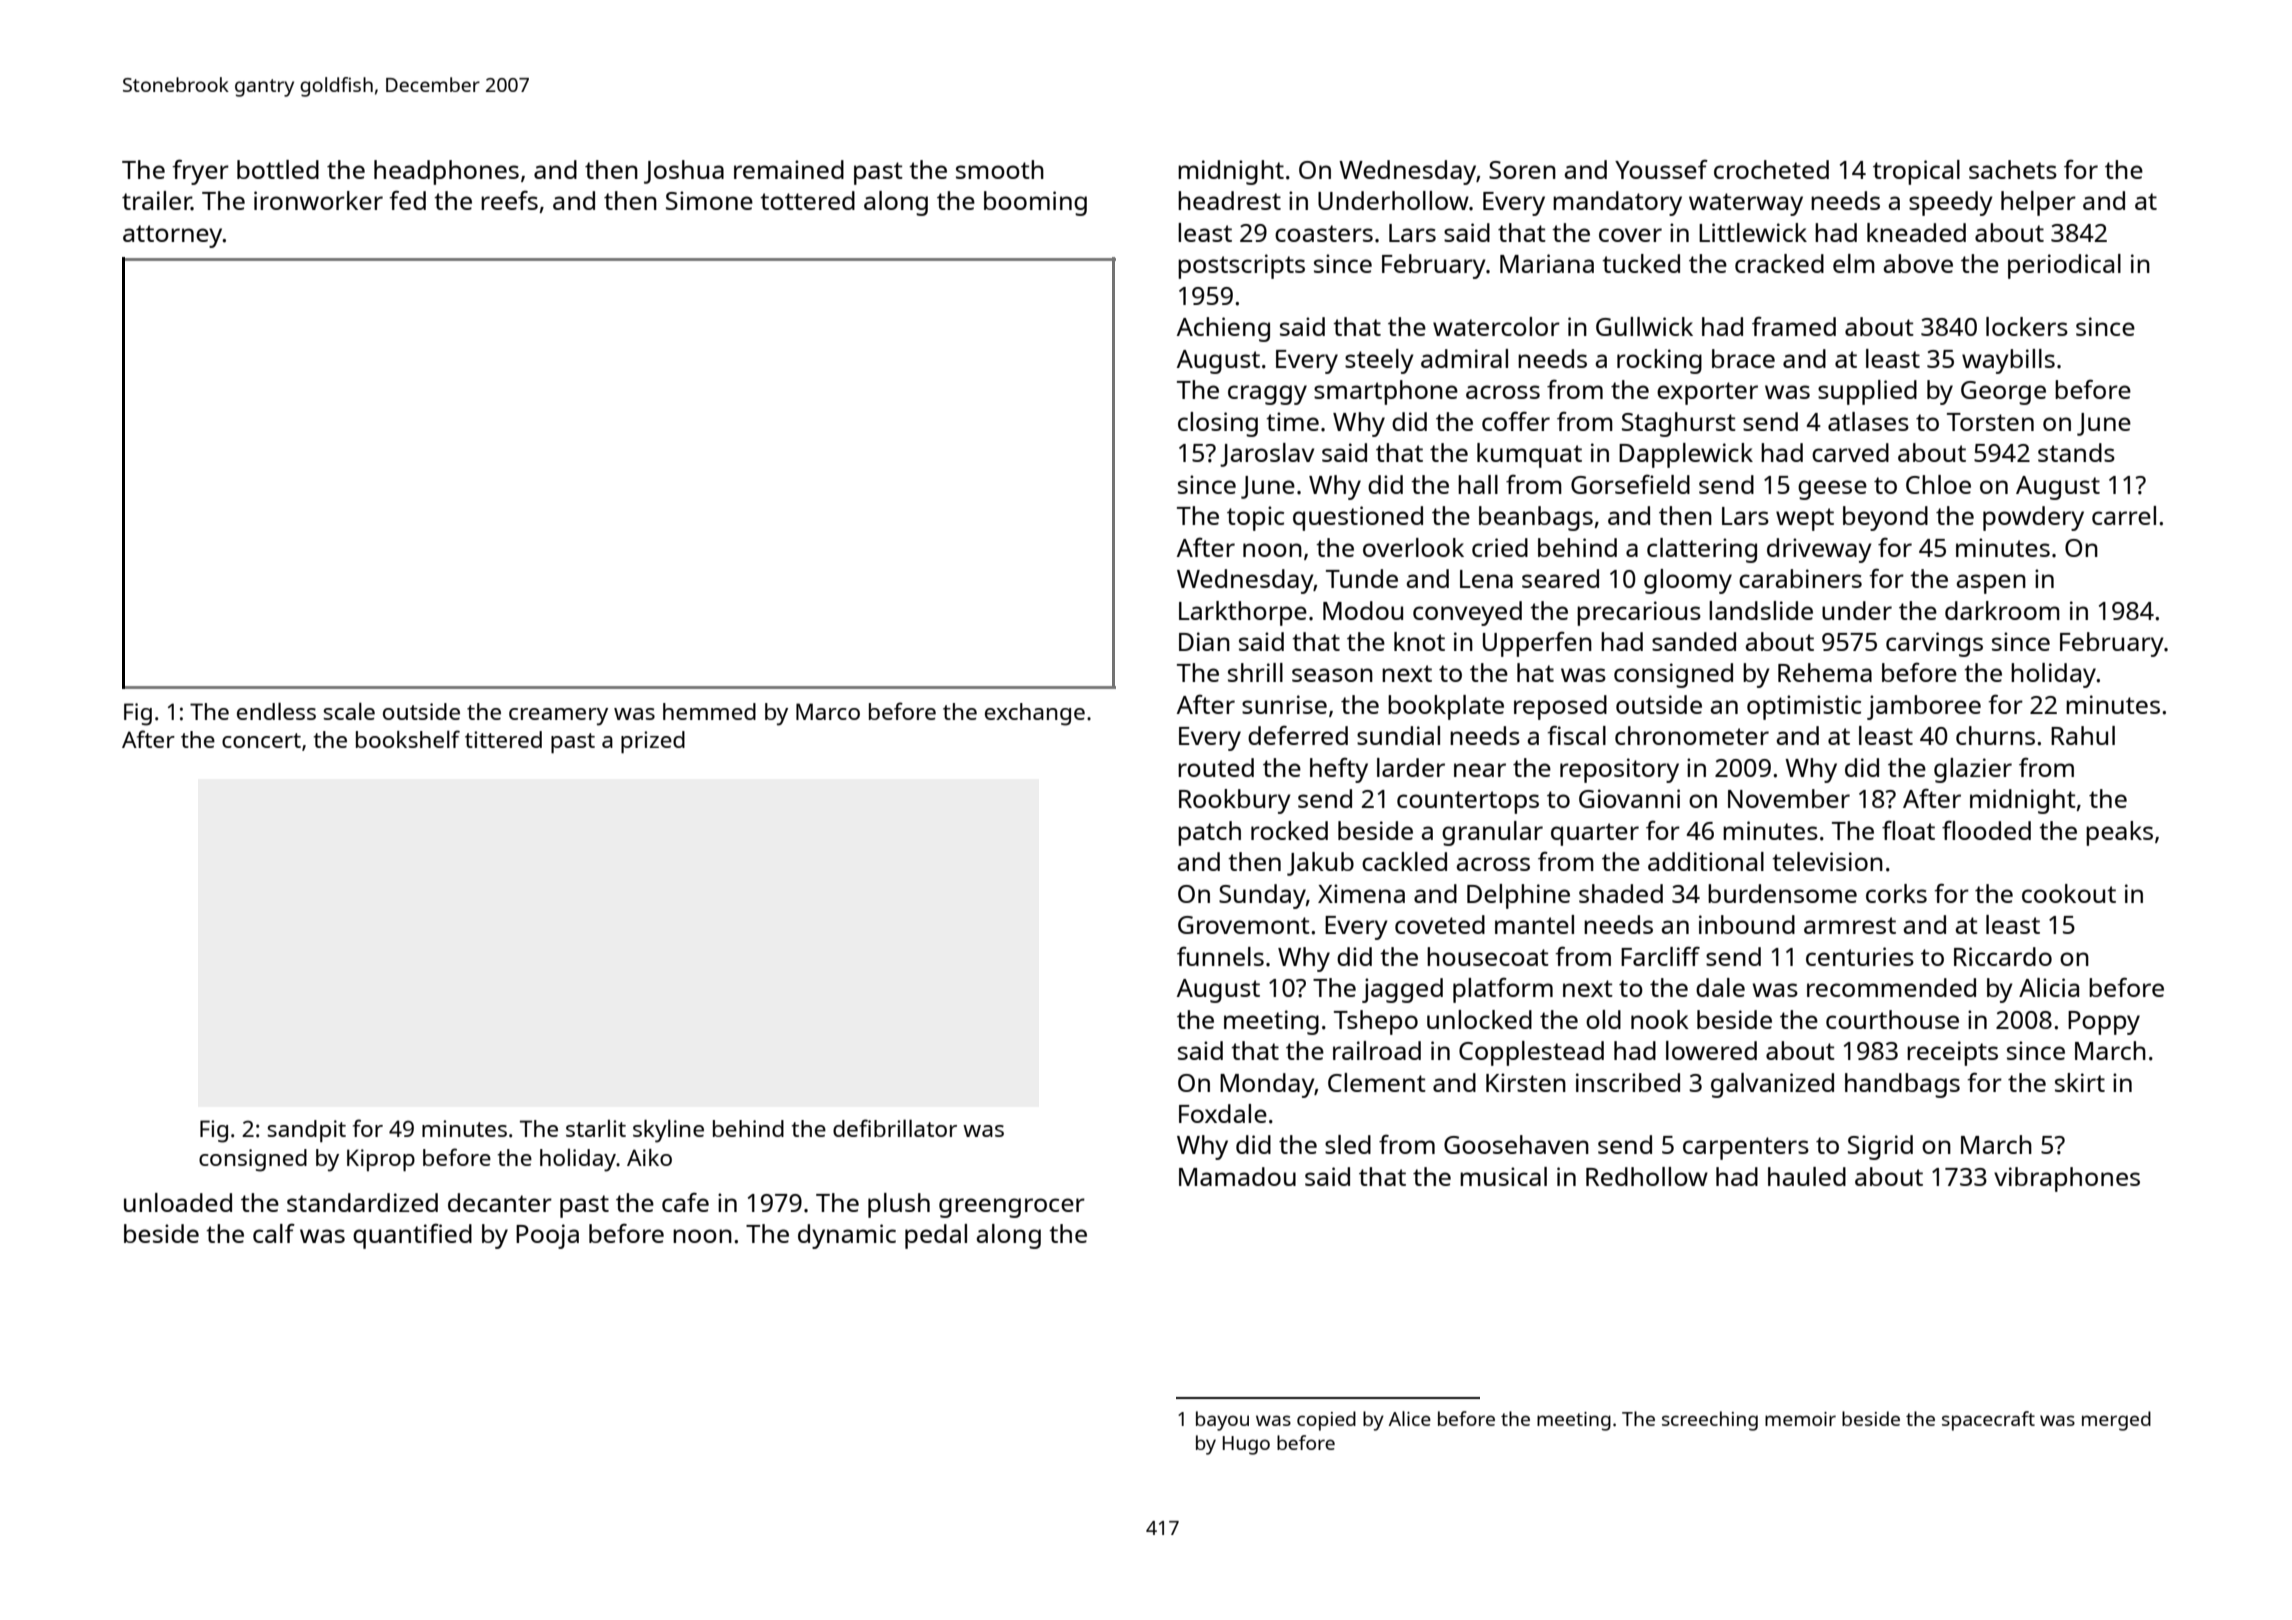 The width and height of the document is (2292, 1620). Describe the element at coordinates (1000, 169) in the document. I see `smooth` at that location.
